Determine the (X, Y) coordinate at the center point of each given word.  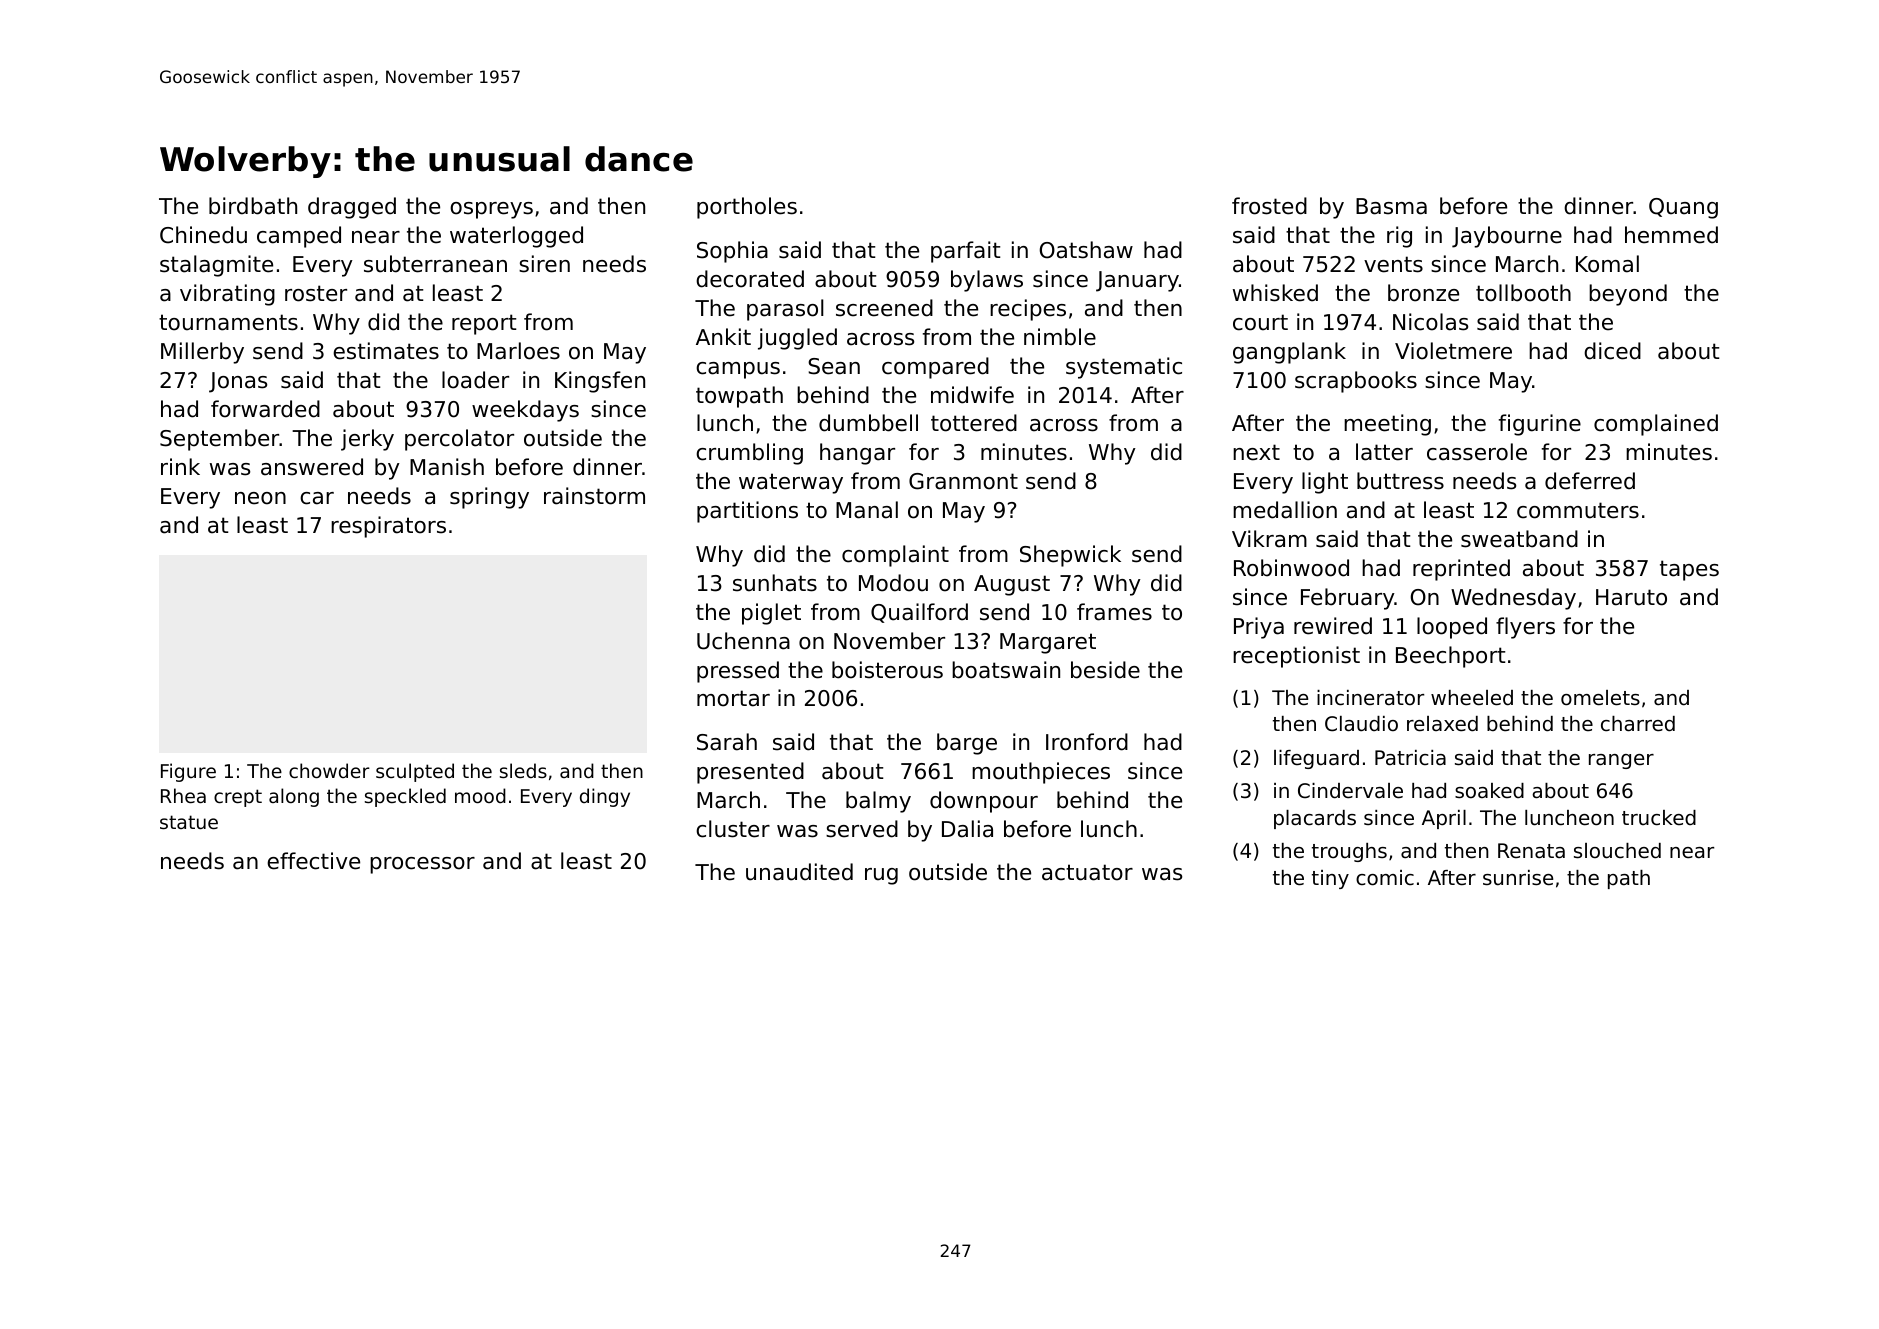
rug (881, 876)
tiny (1330, 879)
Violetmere (1453, 351)
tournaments (228, 322)
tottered (974, 423)
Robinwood (1291, 568)
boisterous (887, 670)
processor (422, 865)
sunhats (775, 583)
